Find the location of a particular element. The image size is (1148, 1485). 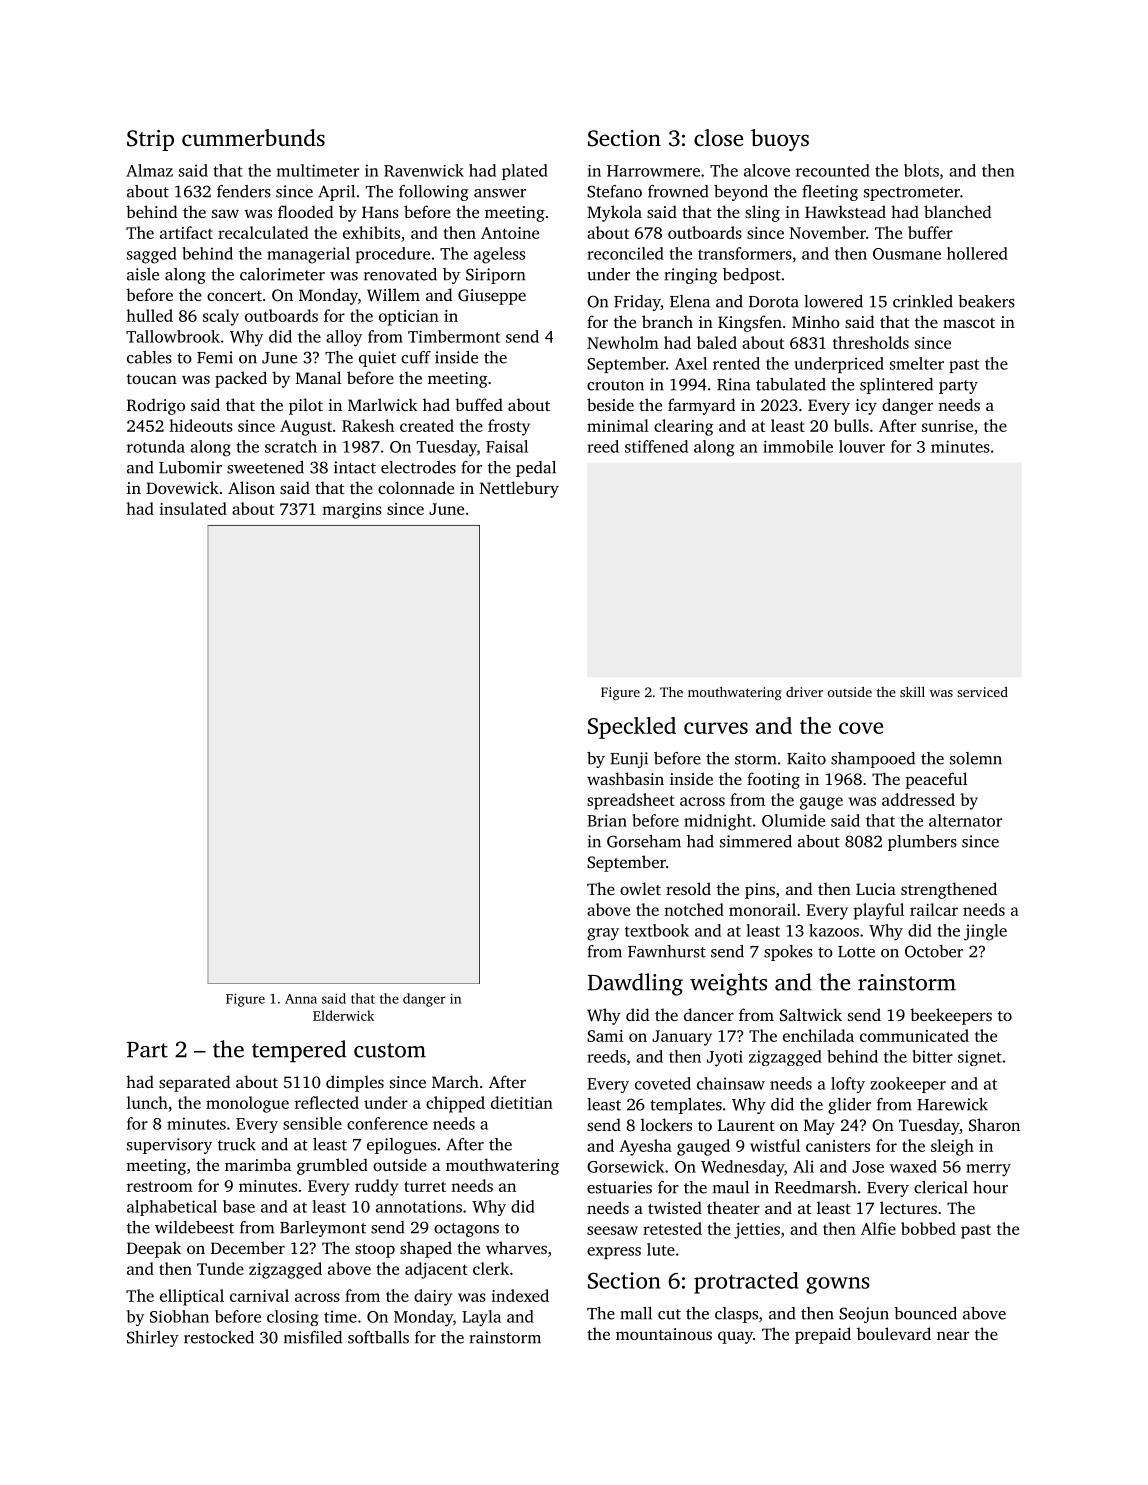

insulated is located at coordinates (193, 508).
